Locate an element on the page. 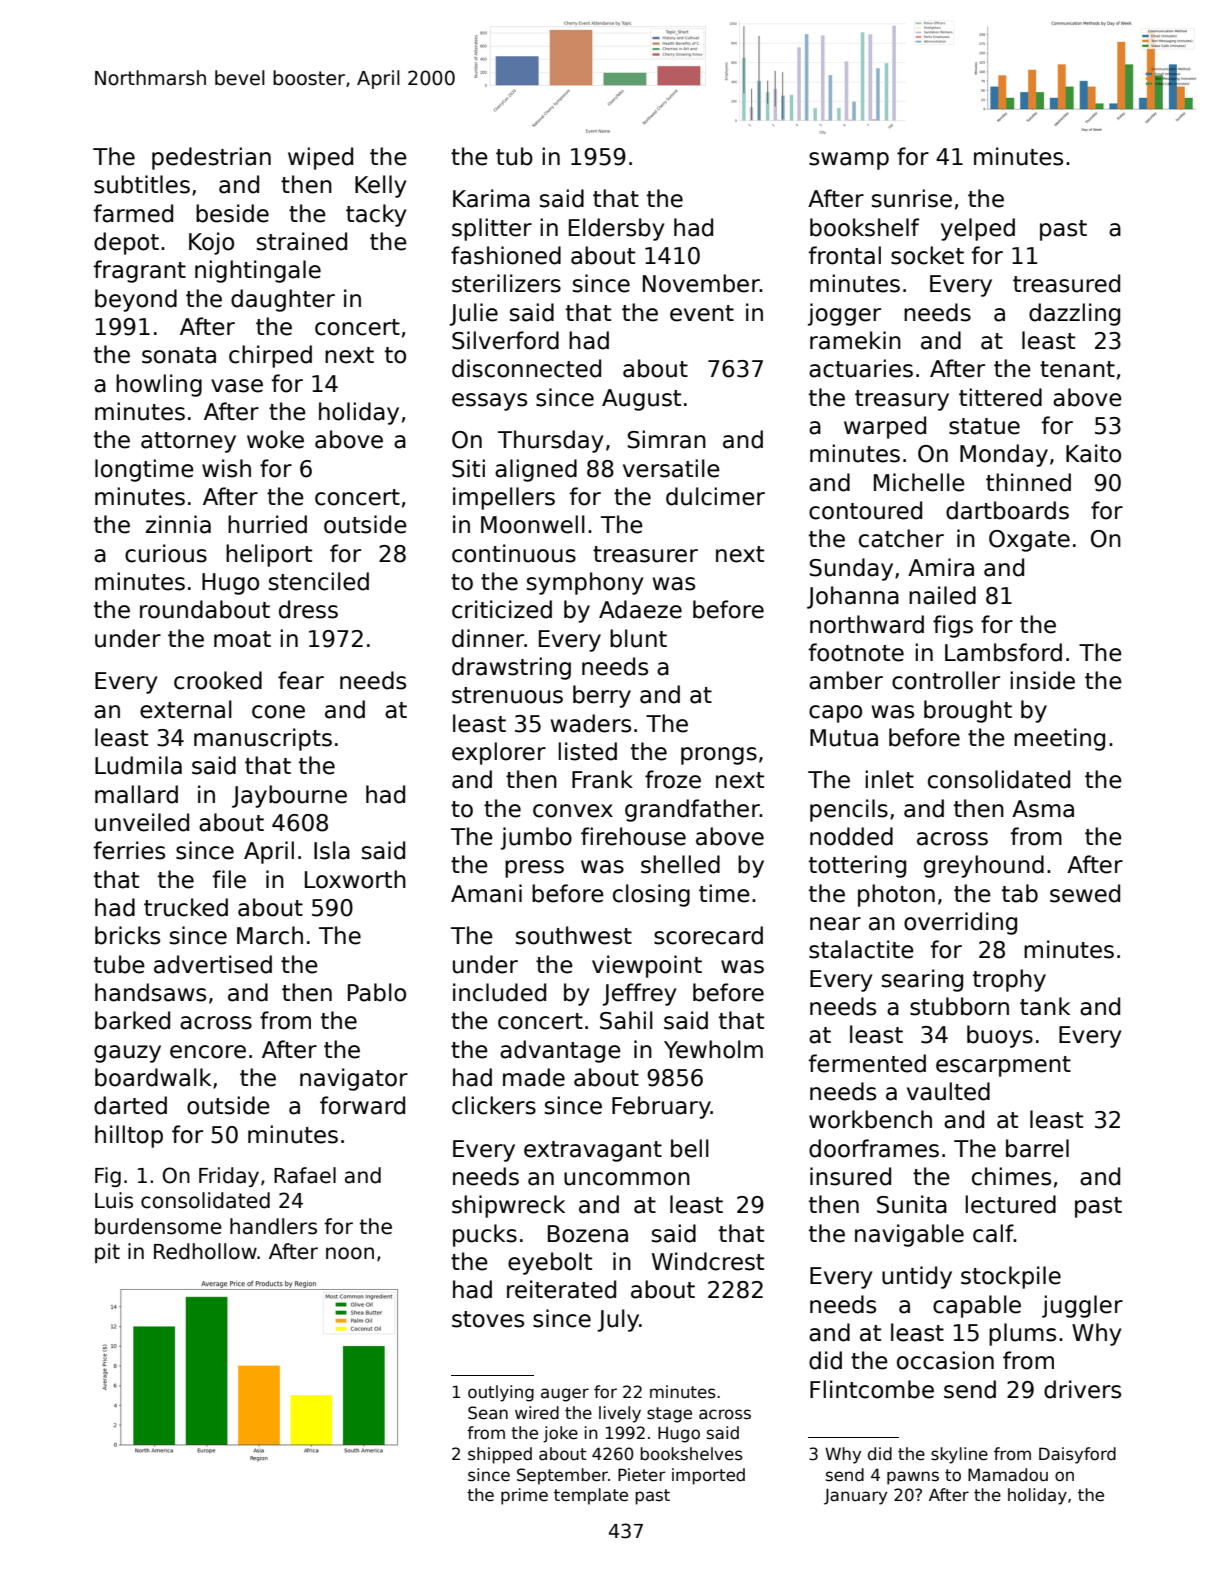 The image size is (1216, 1574). pit is located at coordinates (107, 1253).
